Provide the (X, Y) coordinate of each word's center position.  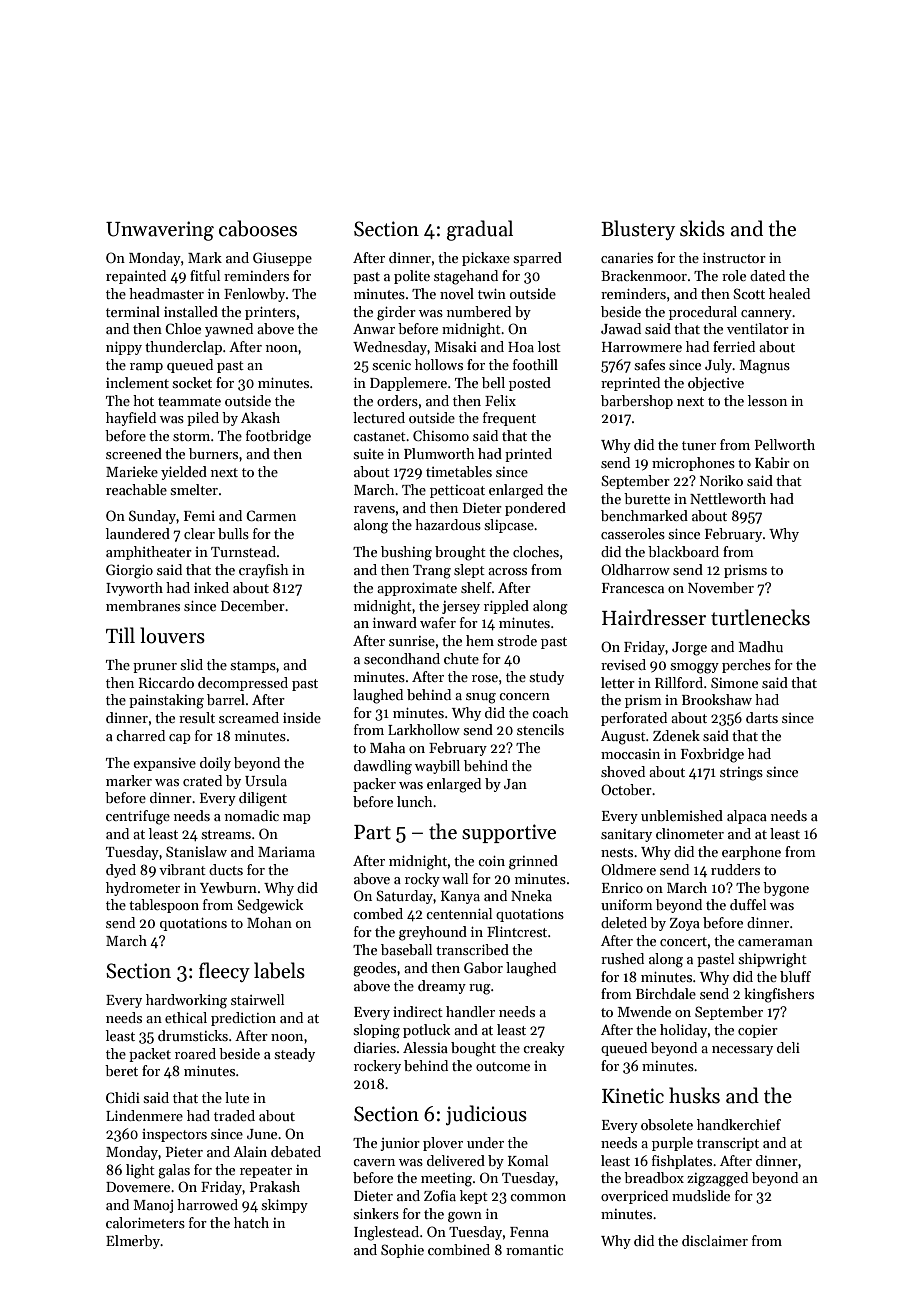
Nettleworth (728, 498)
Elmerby (133, 1242)
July (719, 366)
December (253, 605)
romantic (534, 1250)
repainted (136, 277)
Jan (515, 784)
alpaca (747, 817)
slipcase (509, 526)
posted (530, 384)
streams (226, 834)
